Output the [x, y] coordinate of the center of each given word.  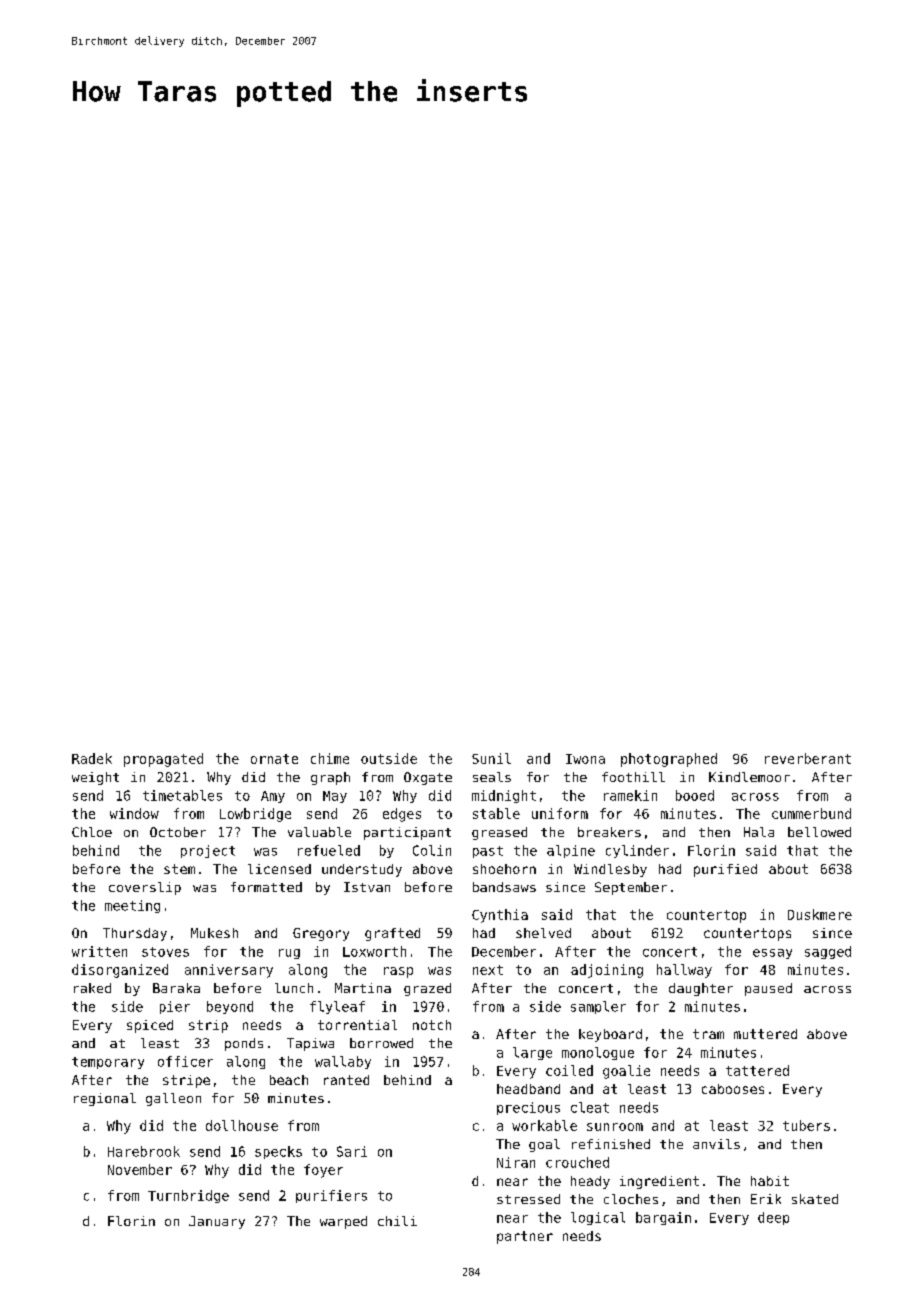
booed [695, 795]
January [217, 1222]
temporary [108, 1063]
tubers [806, 1125]
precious [528, 1108]
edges [402, 815]
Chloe [92, 832]
